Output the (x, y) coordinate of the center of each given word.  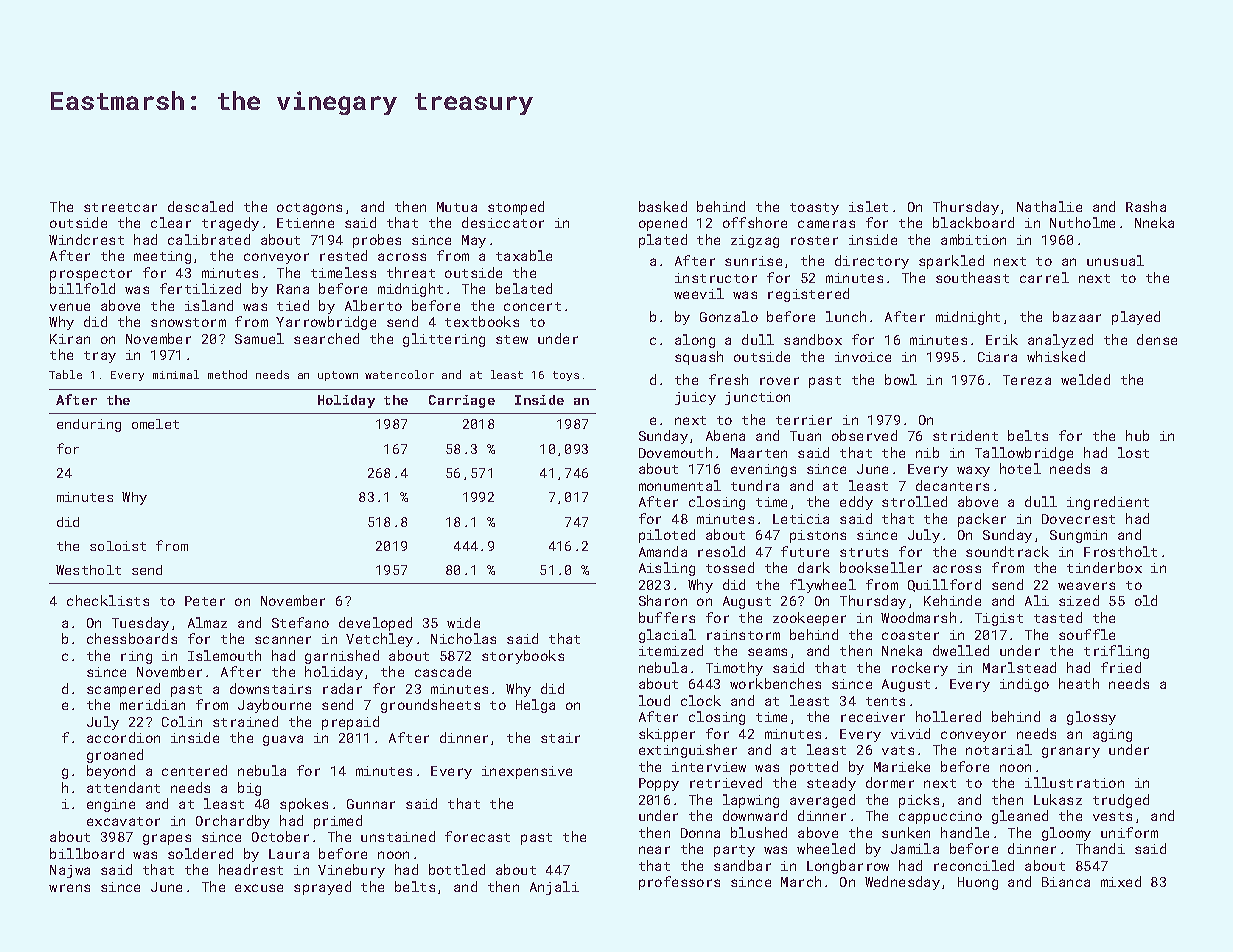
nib (927, 452)
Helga (535, 706)
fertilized (200, 288)
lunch (846, 316)
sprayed (322, 888)
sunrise (753, 261)
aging (1112, 735)
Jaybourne (274, 706)
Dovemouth (675, 452)
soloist (118, 546)
